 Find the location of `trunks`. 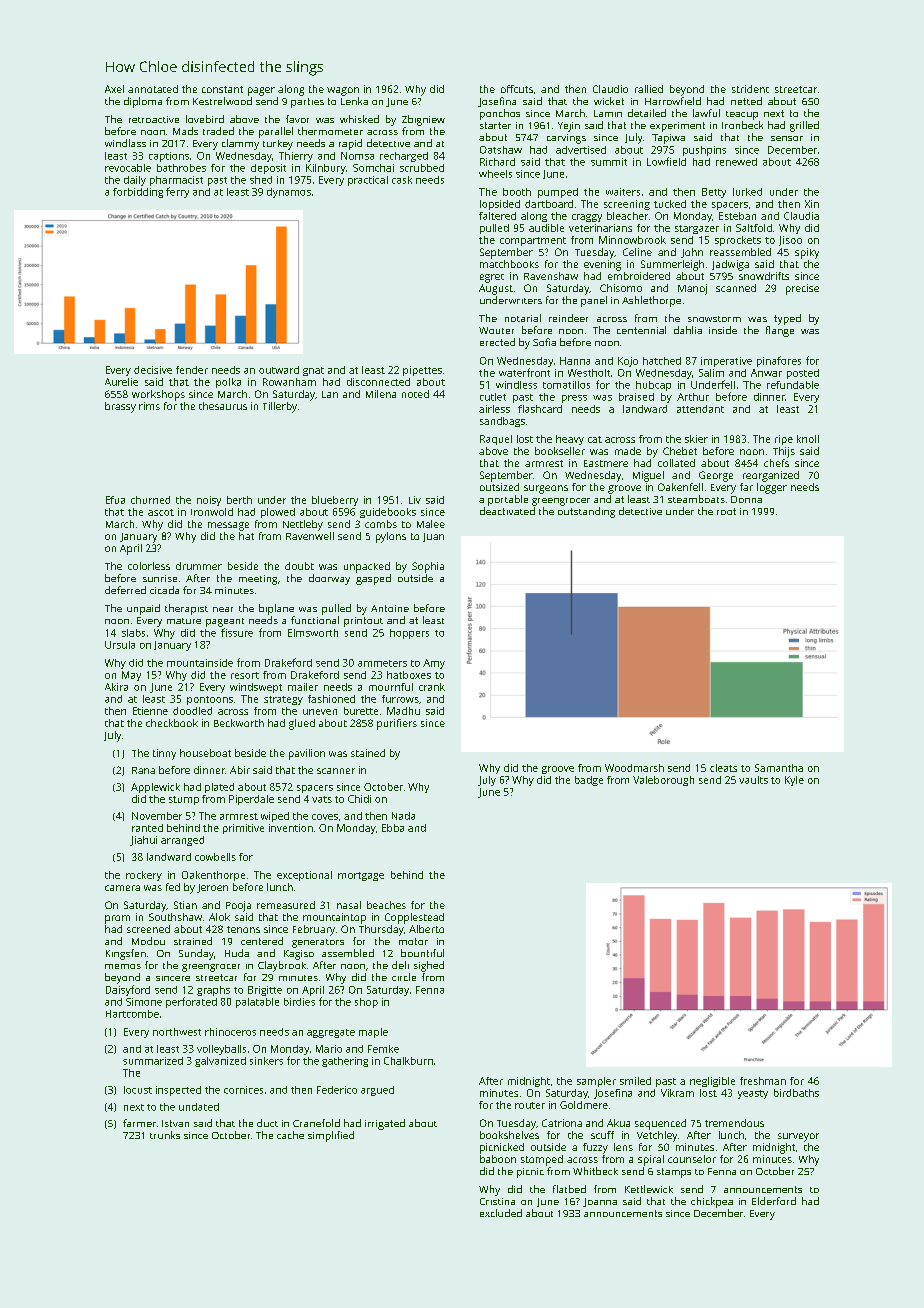

trunks is located at coordinates (165, 1135).
